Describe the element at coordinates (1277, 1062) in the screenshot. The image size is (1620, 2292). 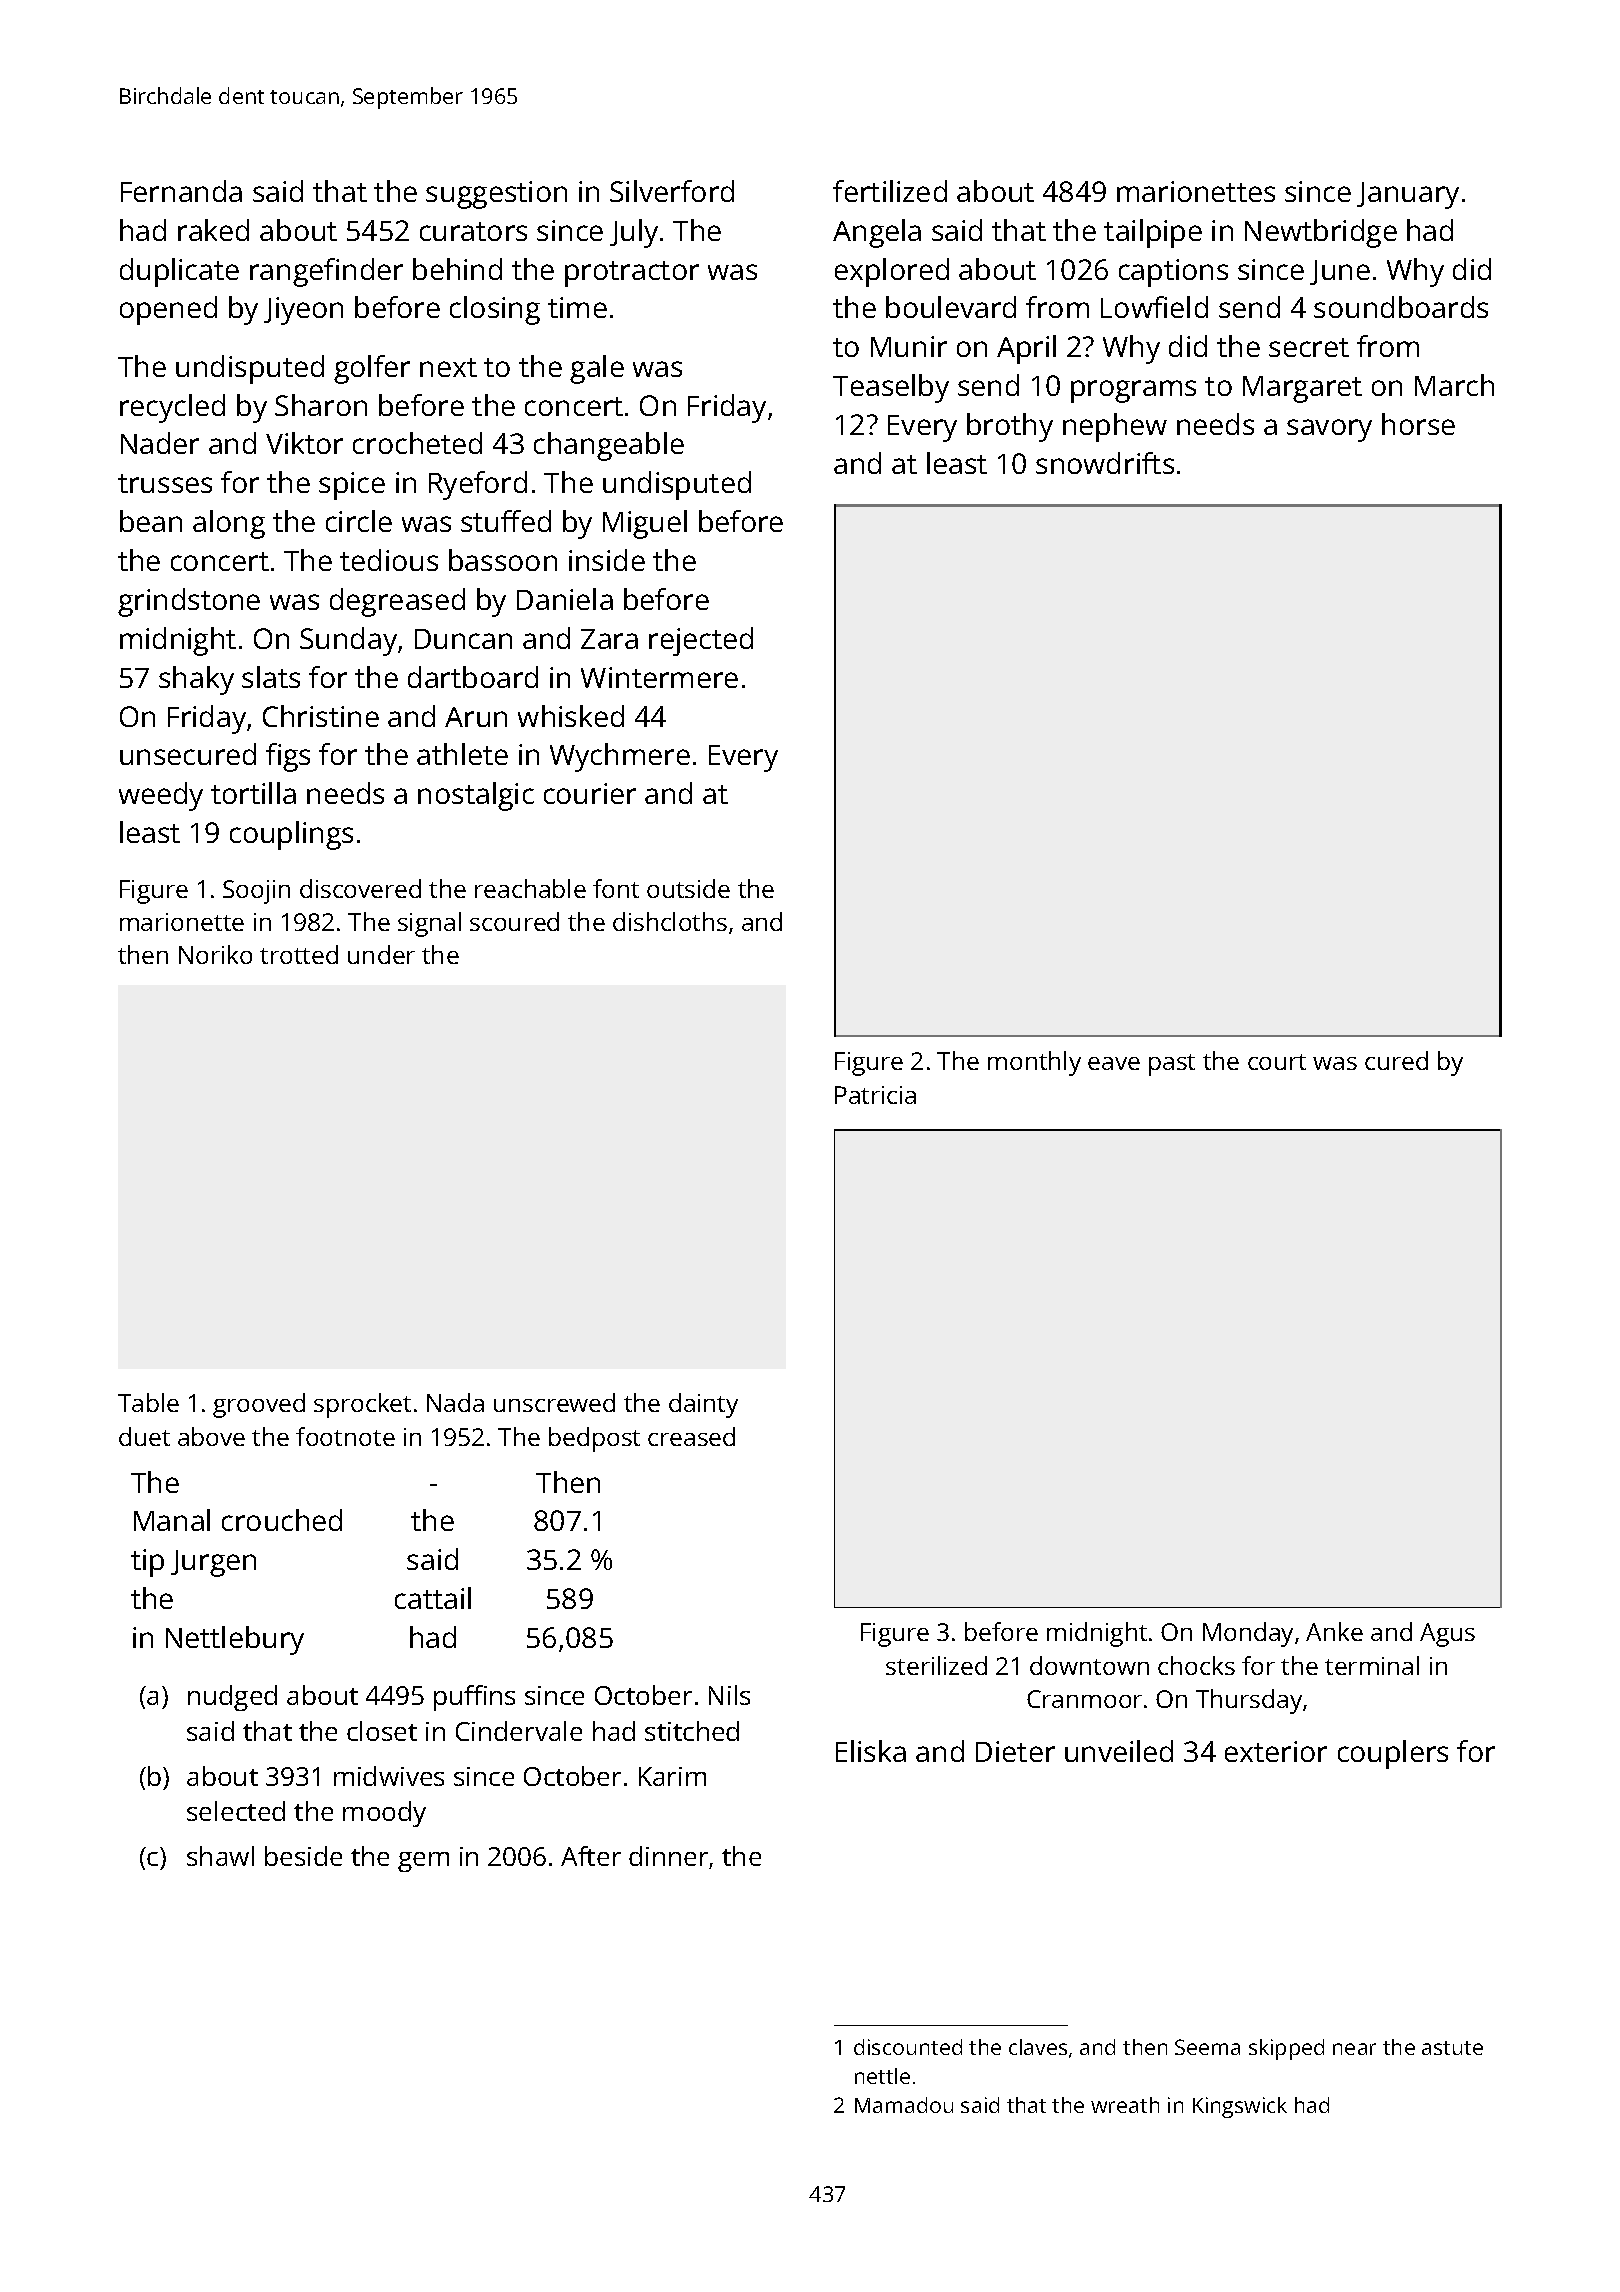
I see `court` at that location.
